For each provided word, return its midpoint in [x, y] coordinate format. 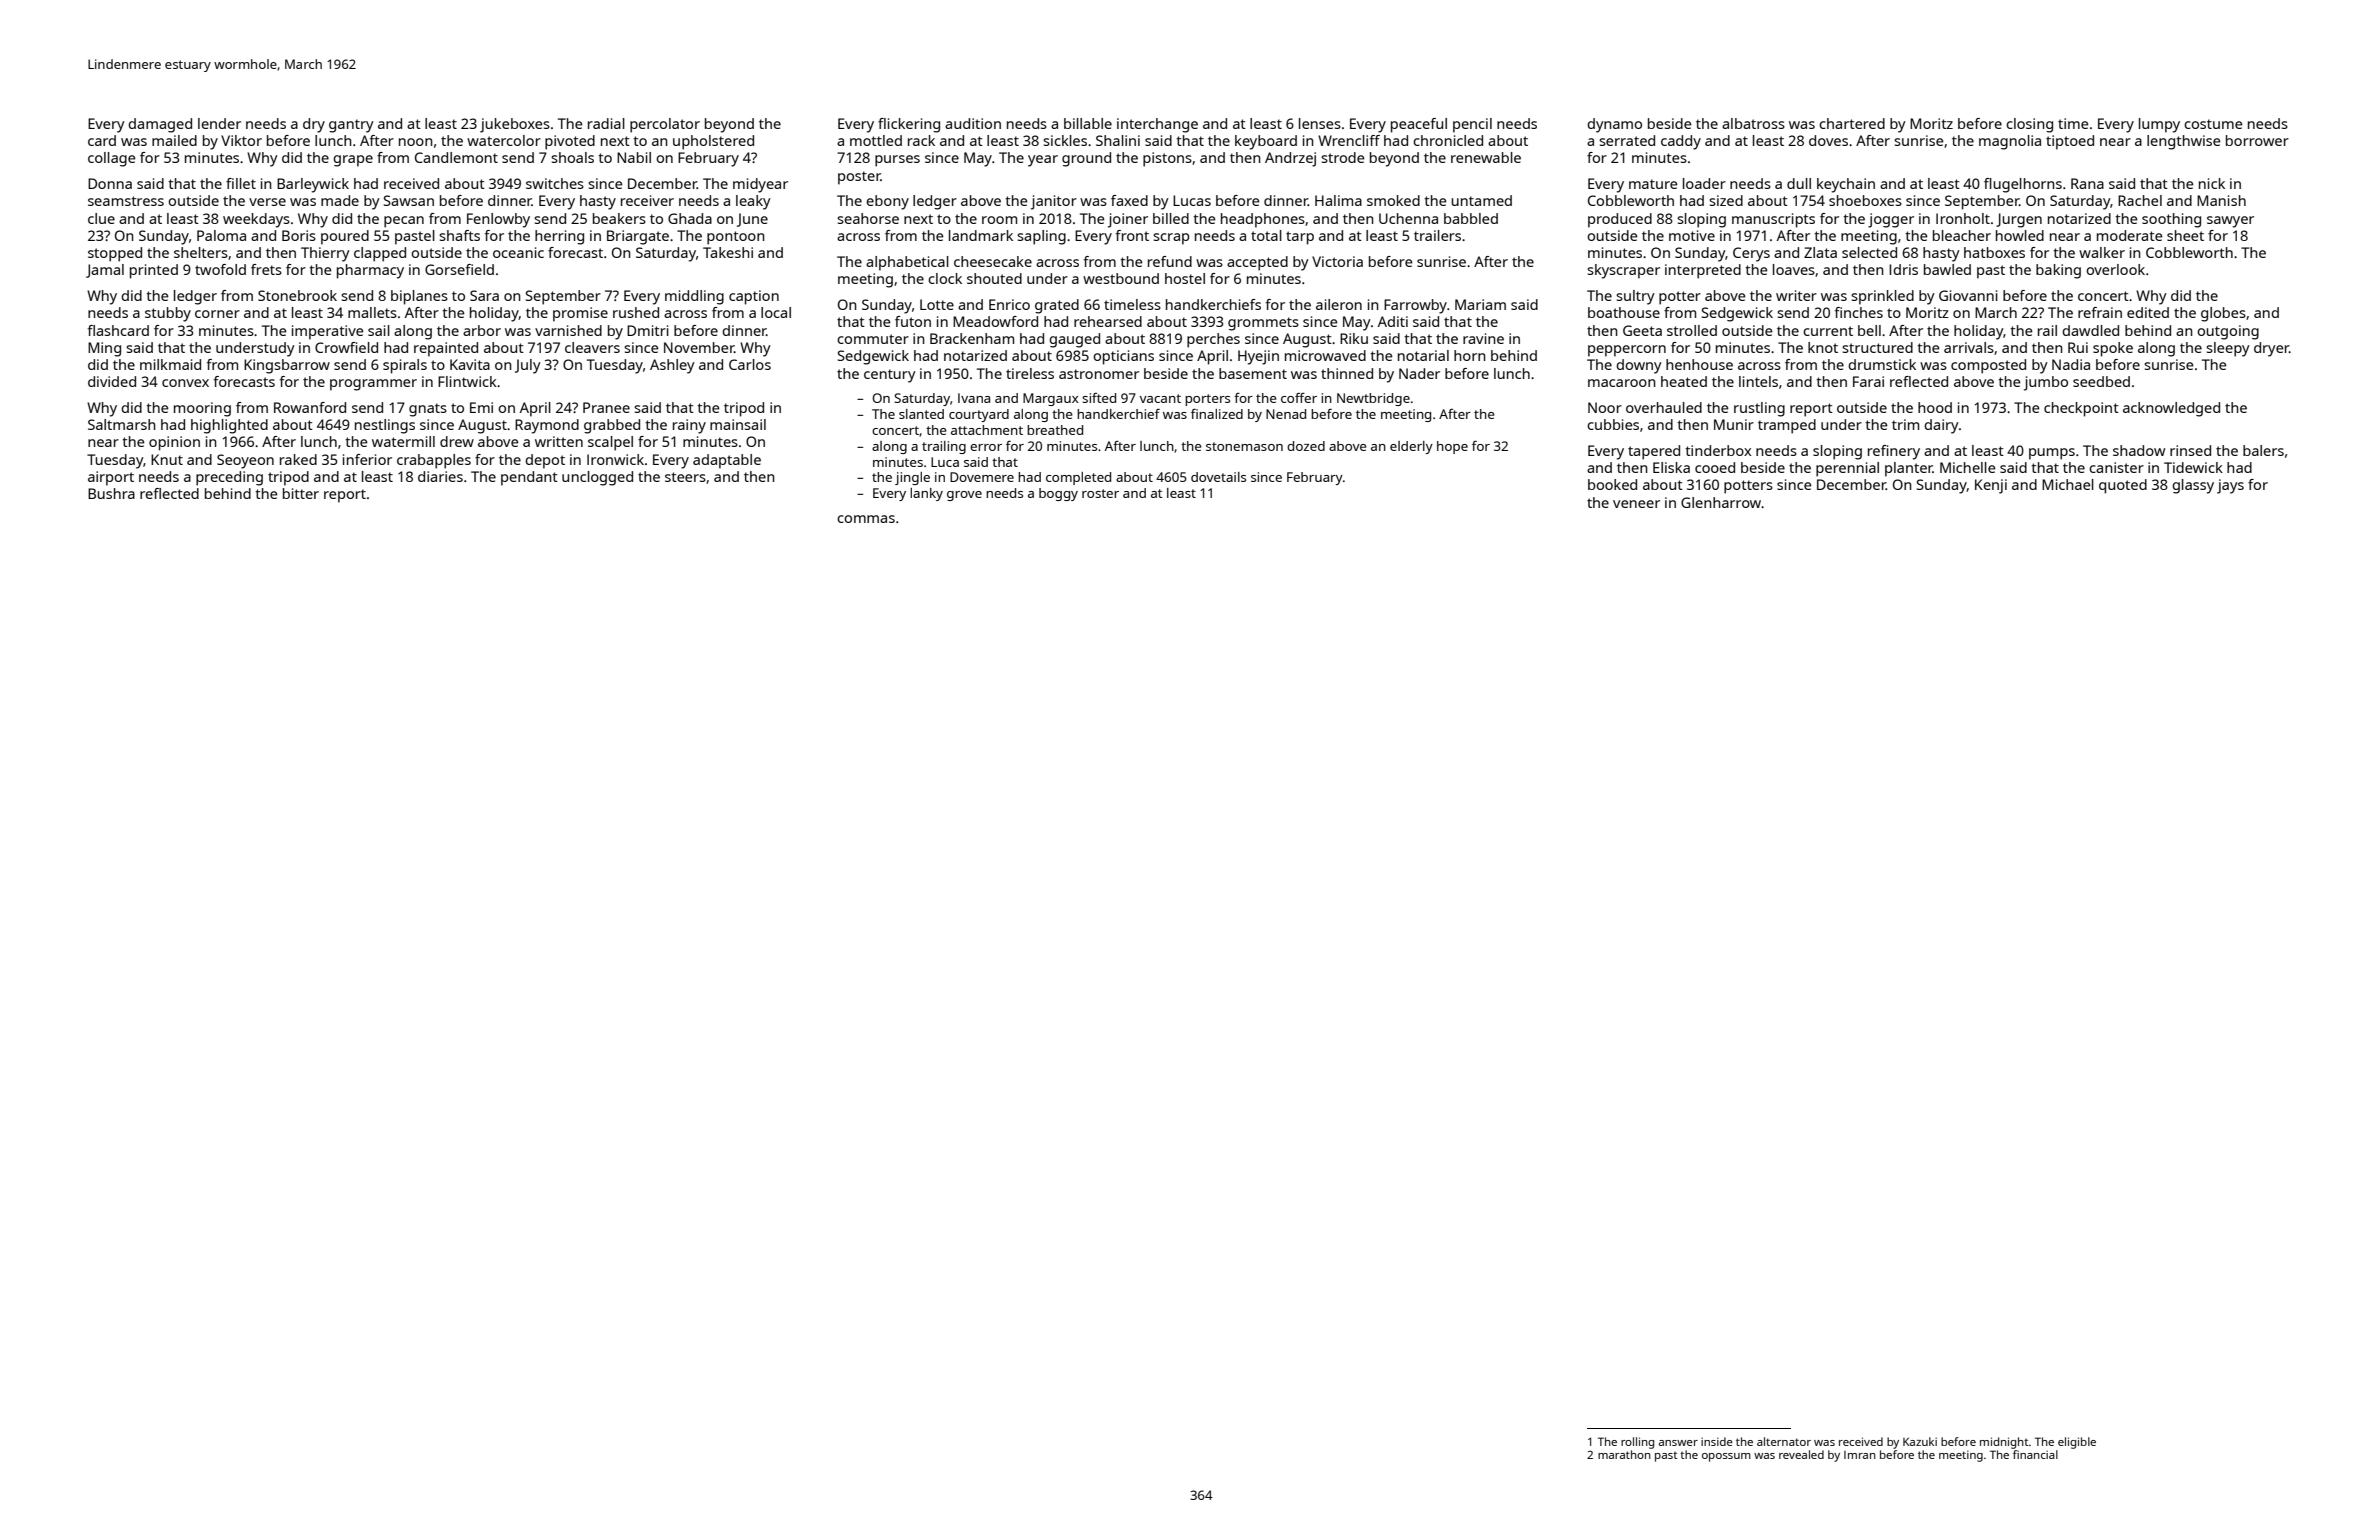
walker [2102, 252]
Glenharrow [1721, 502]
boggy [1058, 494]
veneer [1636, 504]
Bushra [111, 493]
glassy [2193, 486]
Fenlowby [498, 220]
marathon [1624, 1454]
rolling [1637, 1443]
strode [1342, 157]
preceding [229, 478]
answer [1678, 1443]
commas [866, 519]
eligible [2077, 1443]
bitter [301, 493]
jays [2230, 486]
